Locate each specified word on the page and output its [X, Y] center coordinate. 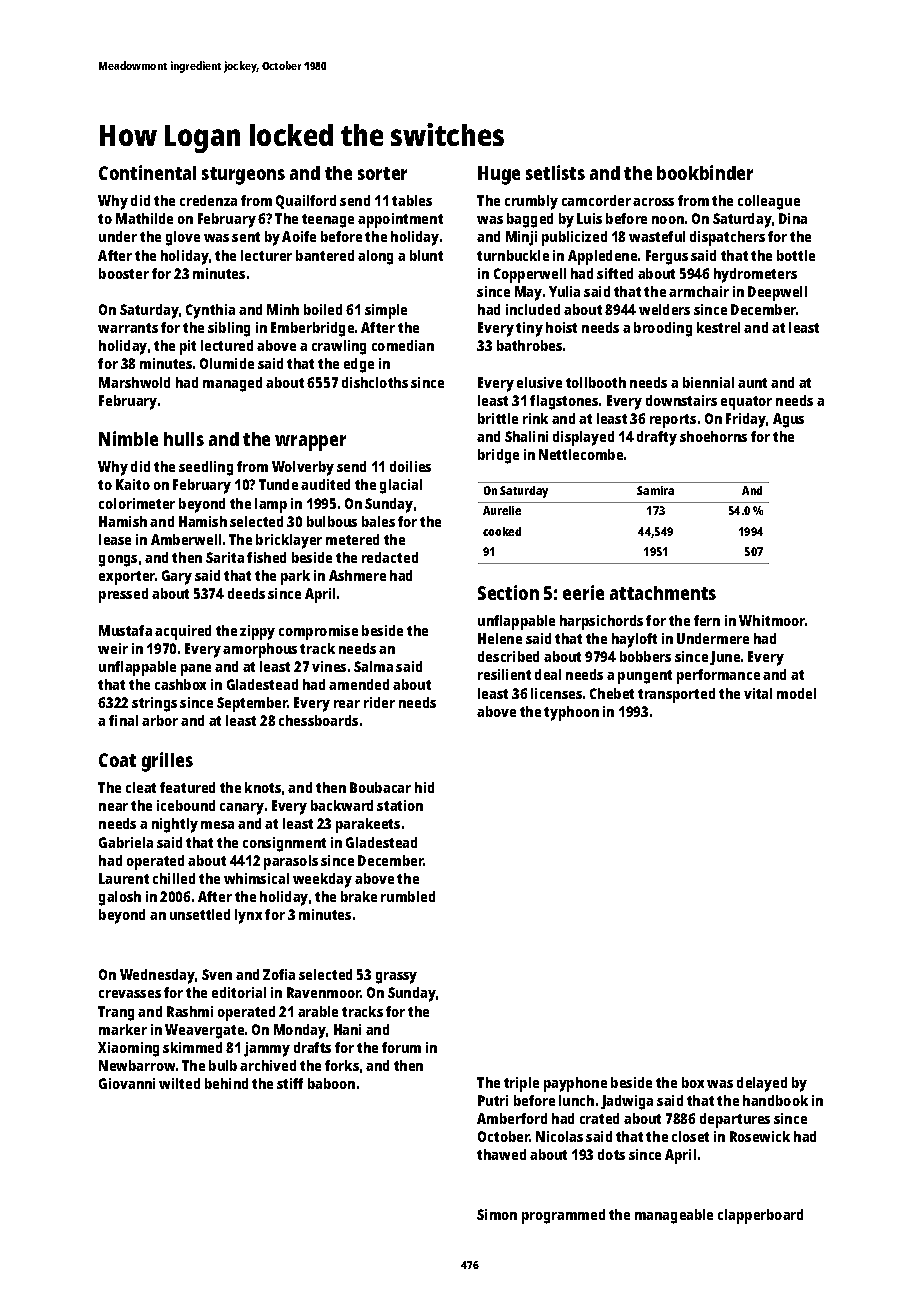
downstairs [681, 400]
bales [378, 521]
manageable [674, 1216]
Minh [283, 309]
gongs [118, 561]
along [375, 257]
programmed [563, 1216]
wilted [179, 1083]
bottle [796, 255]
